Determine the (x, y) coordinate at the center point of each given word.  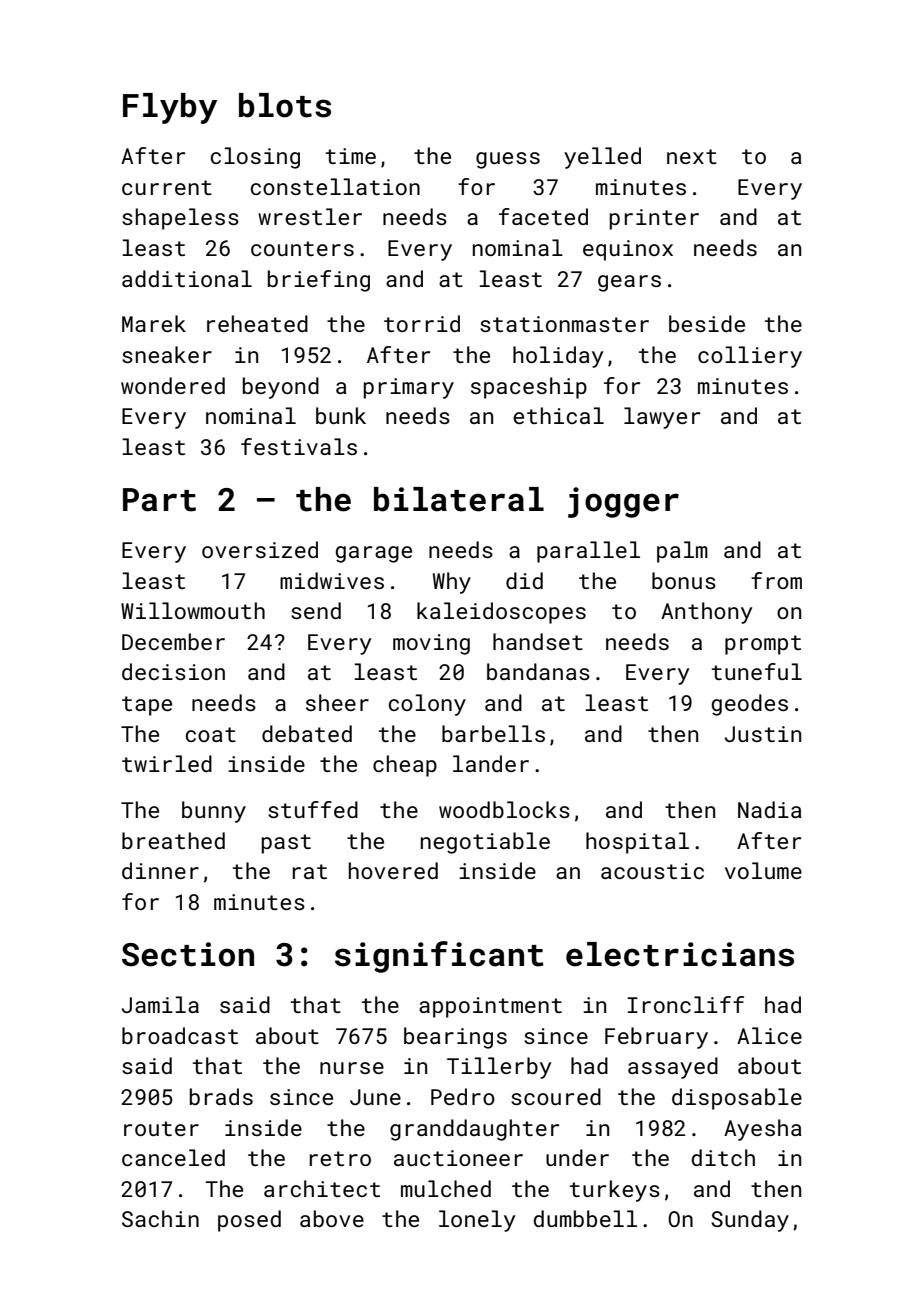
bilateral (459, 499)
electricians (680, 954)
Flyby (170, 108)
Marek (154, 323)
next (692, 156)
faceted (543, 216)
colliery (750, 357)
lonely (477, 1221)
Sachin (160, 1218)
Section (188, 954)
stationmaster (564, 324)
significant (439, 957)
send (316, 610)
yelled (602, 158)
